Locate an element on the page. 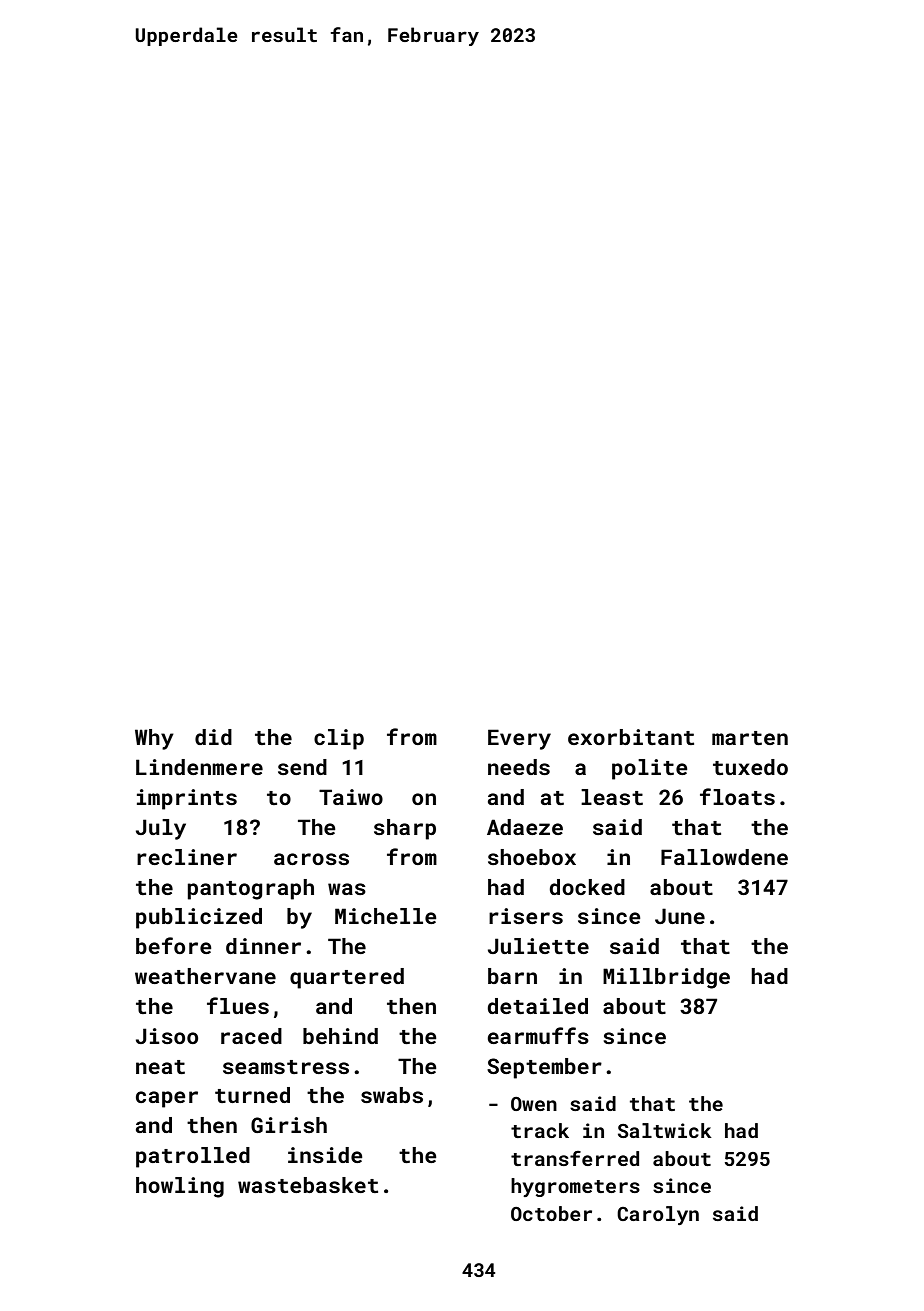 Image resolution: width=924 pixels, height=1311 pixels. did is located at coordinates (213, 737).
